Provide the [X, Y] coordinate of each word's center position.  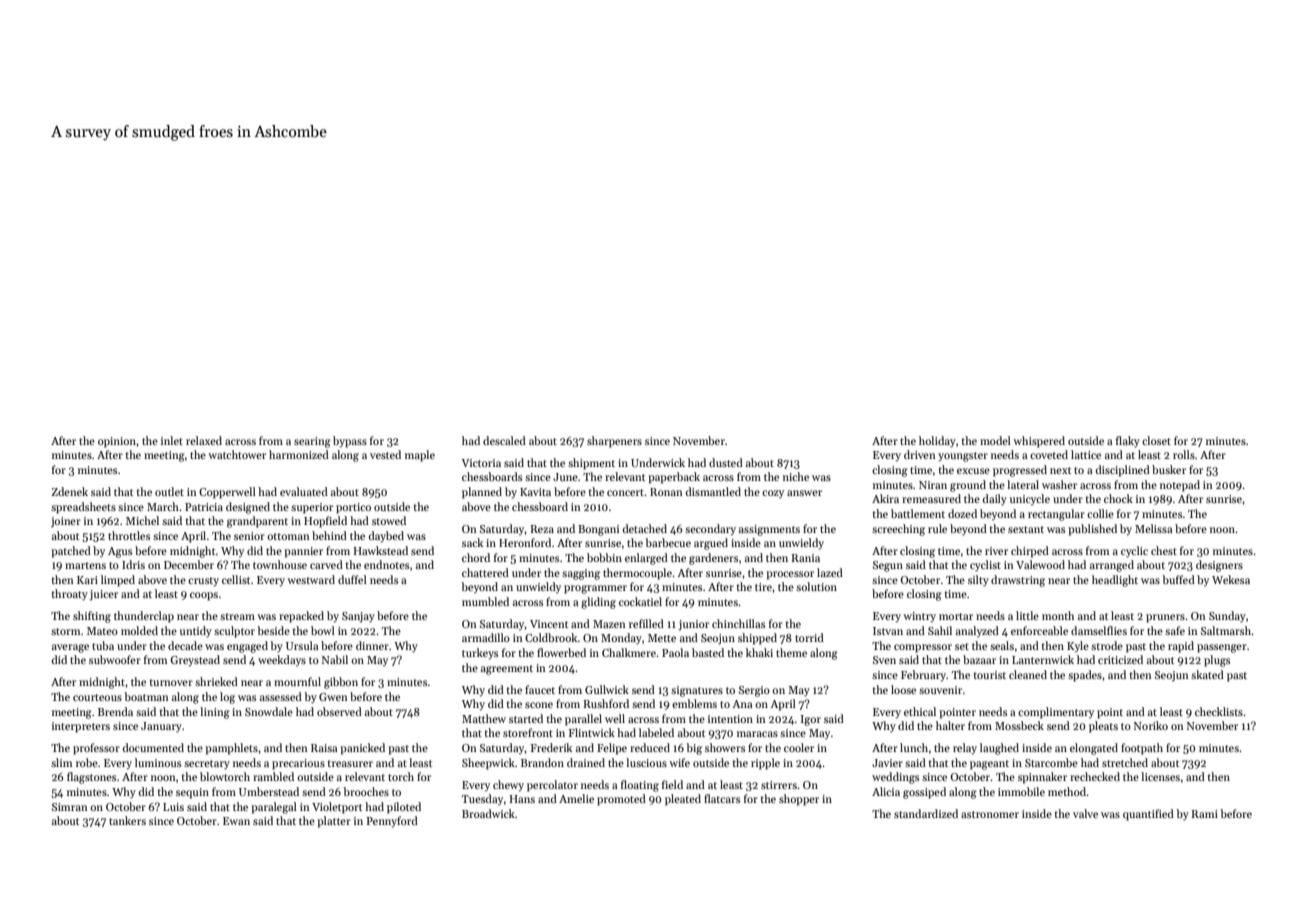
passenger [1222, 648]
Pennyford [392, 822]
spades [1085, 676]
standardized [926, 813]
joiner [66, 522]
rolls [1184, 454]
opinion [117, 442]
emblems [694, 703]
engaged [247, 647]
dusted [726, 462]
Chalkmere [629, 652]
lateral [1023, 484]
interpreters [81, 727]
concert [625, 492]
